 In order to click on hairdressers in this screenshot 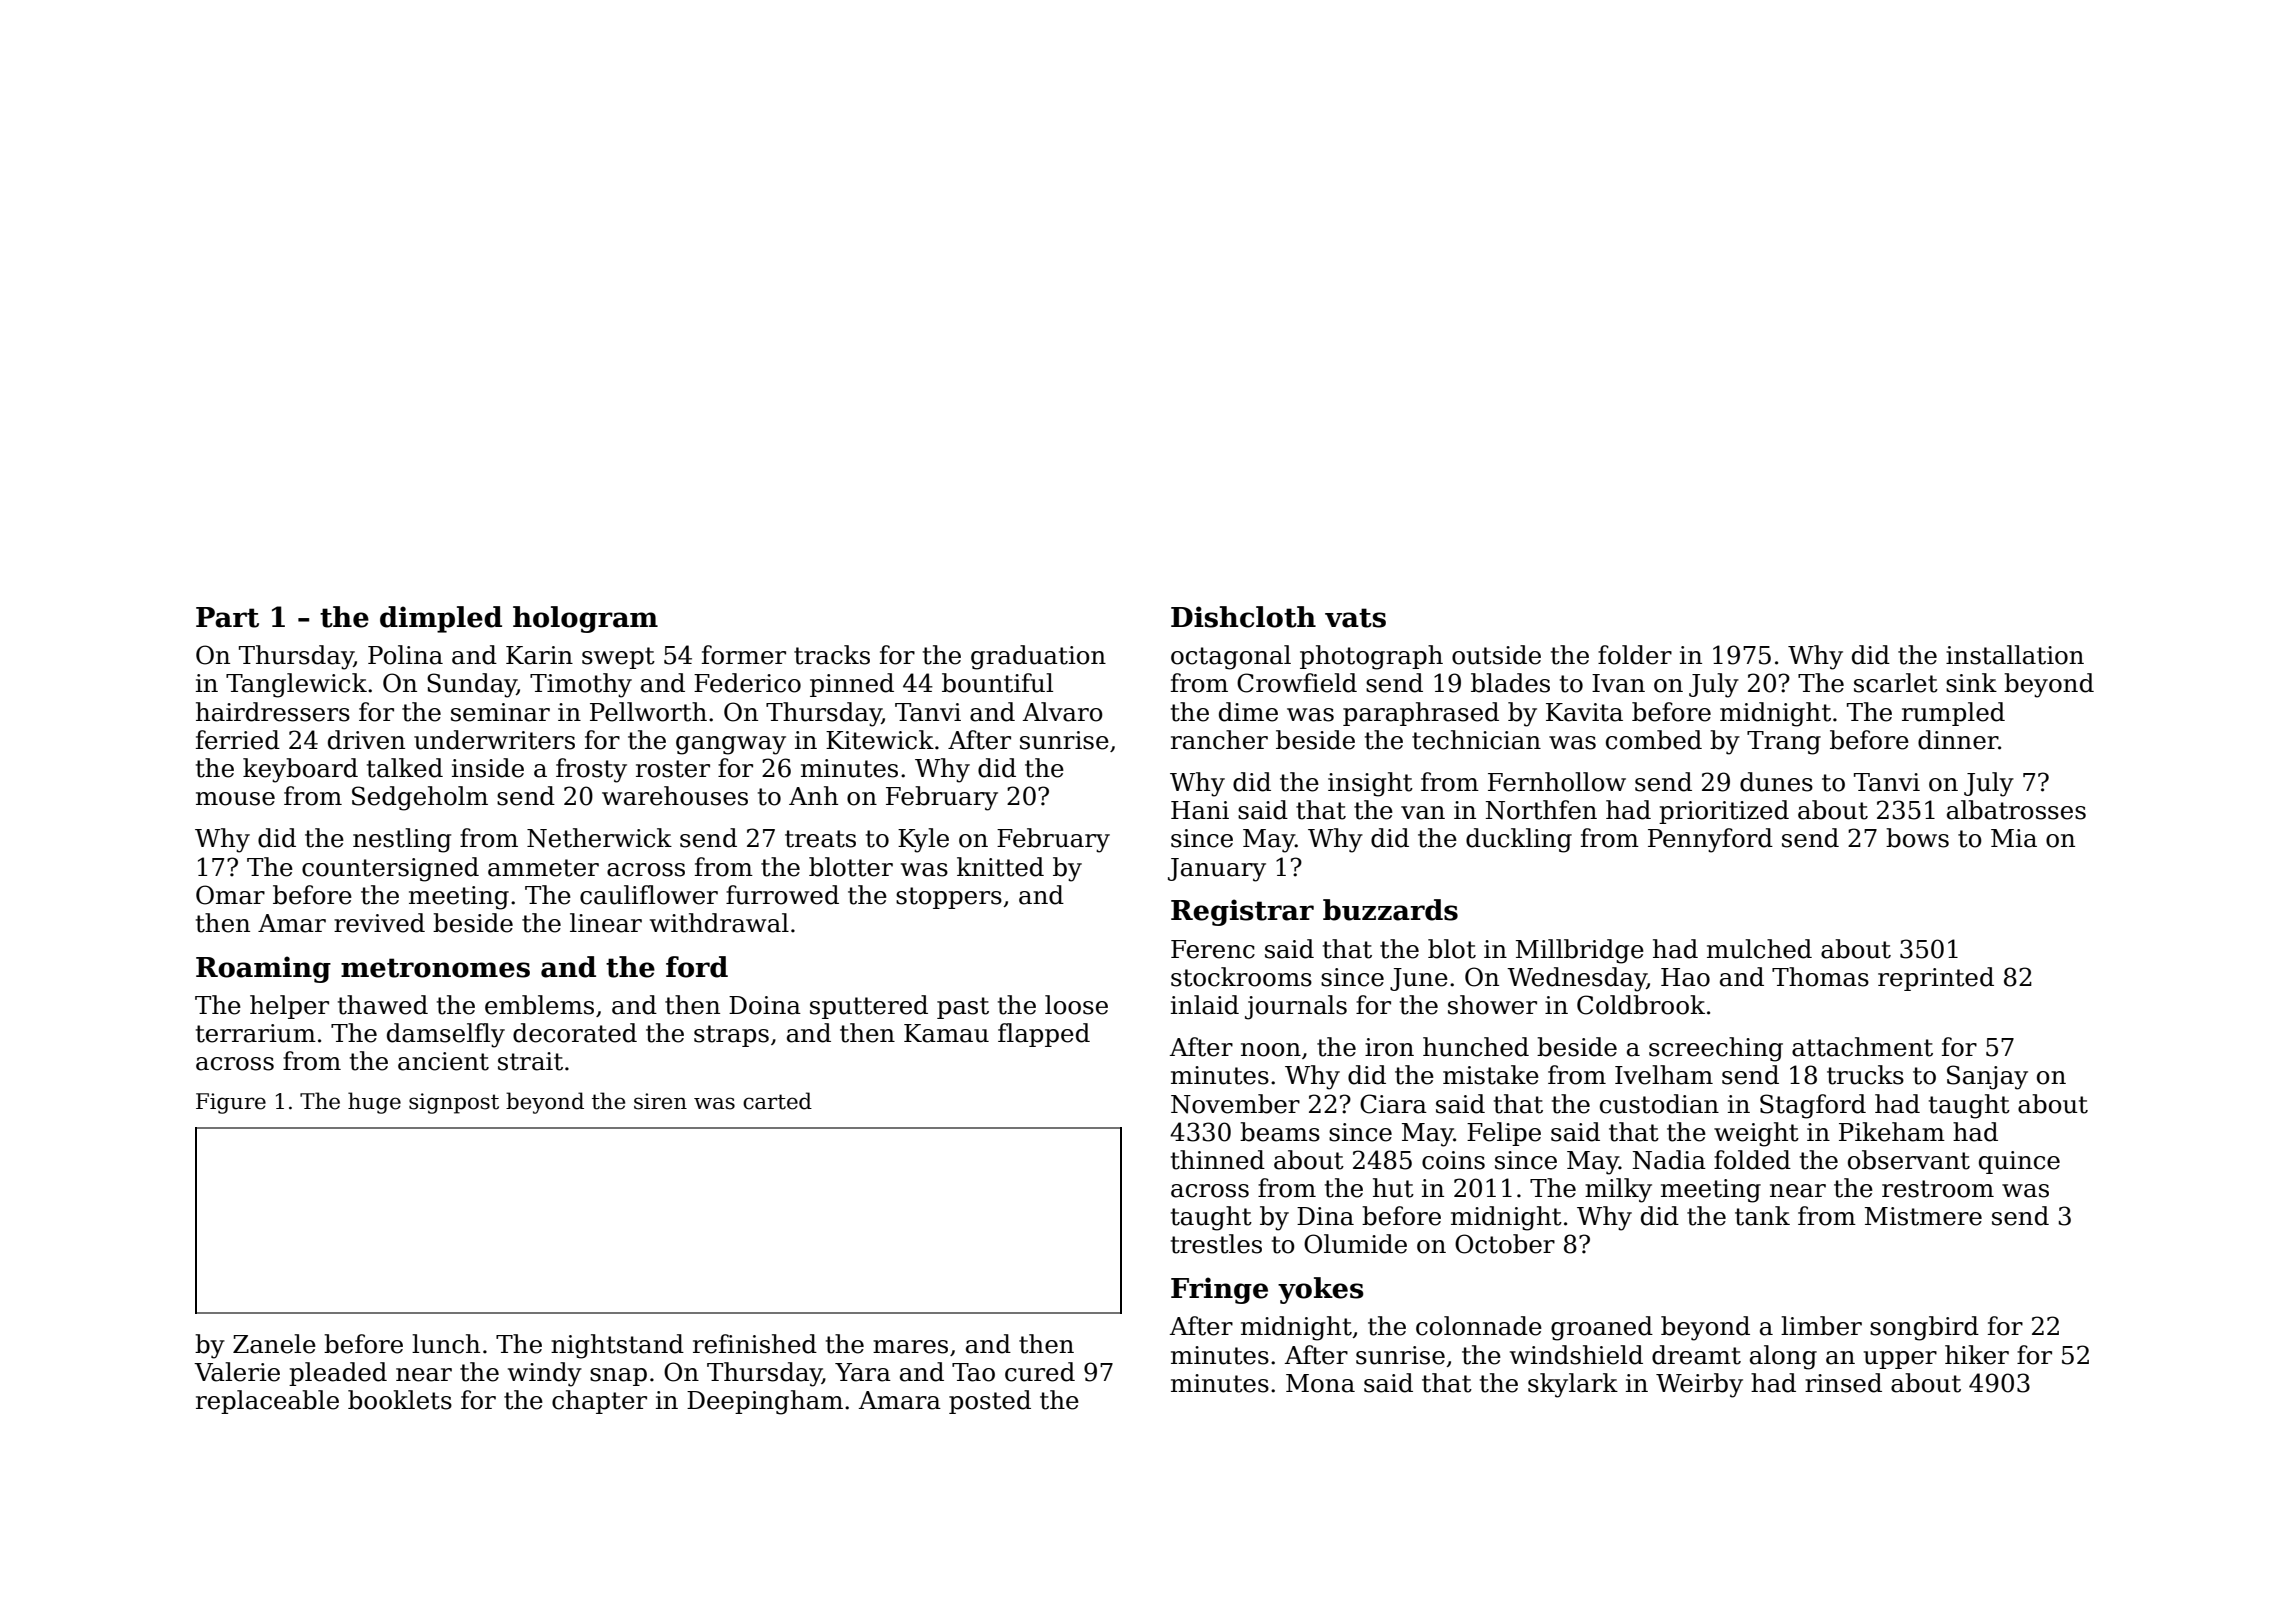, I will do `click(273, 712)`.
